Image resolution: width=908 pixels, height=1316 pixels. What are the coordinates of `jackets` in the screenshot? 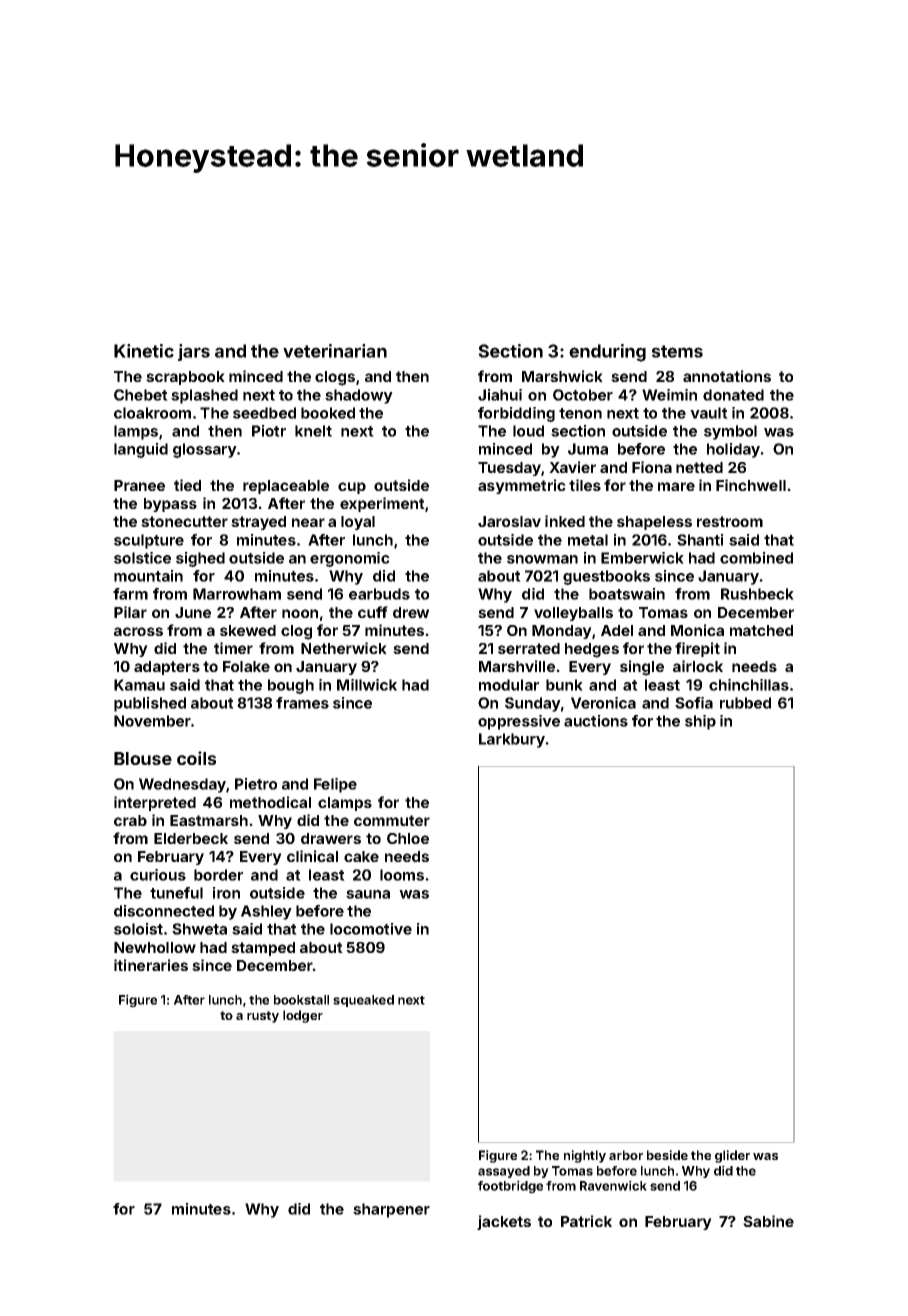 It's located at (504, 1222).
